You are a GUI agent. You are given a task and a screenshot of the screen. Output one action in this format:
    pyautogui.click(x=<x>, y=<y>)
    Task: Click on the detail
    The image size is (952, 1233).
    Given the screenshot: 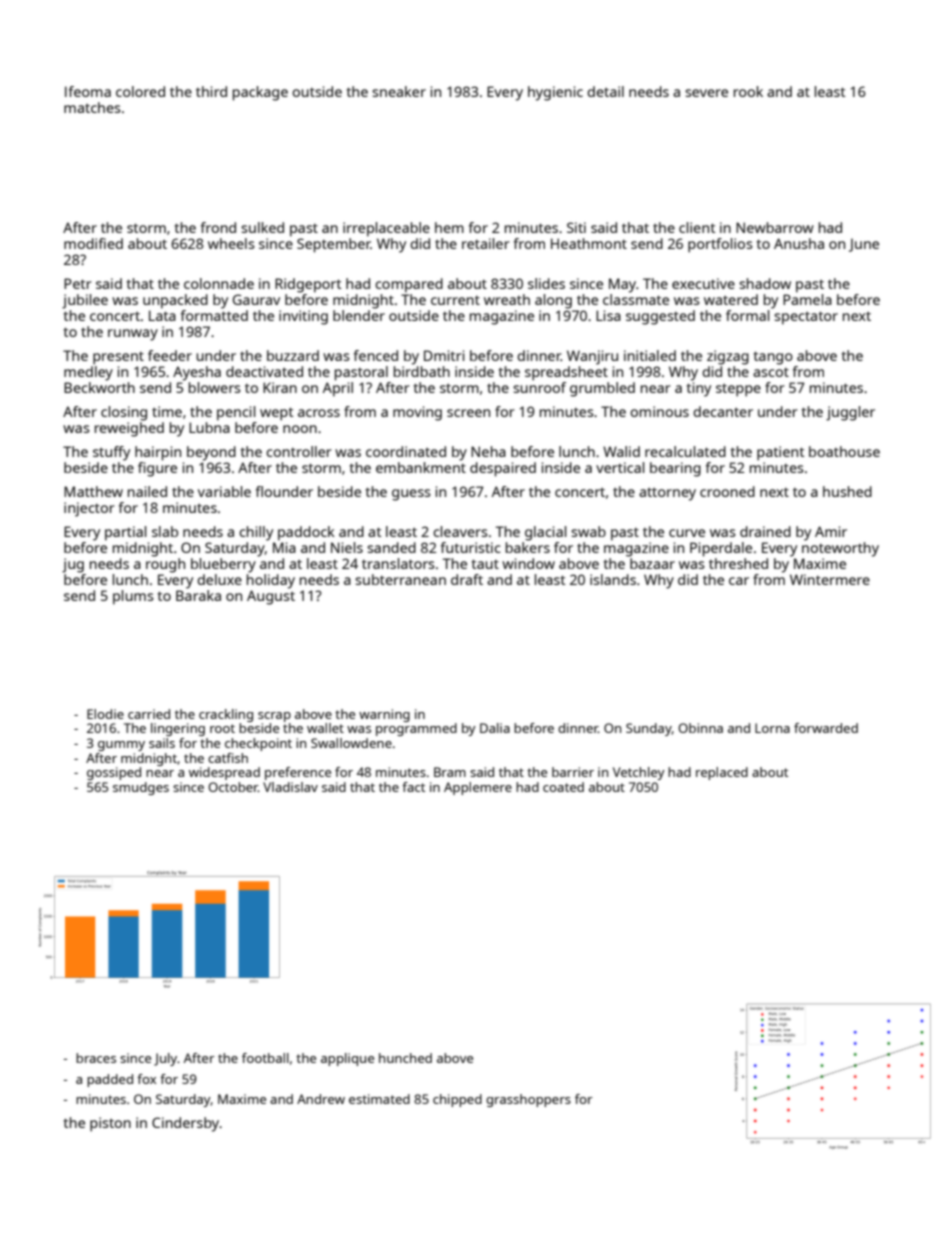 What is the action you would take?
    pyautogui.click(x=605, y=91)
